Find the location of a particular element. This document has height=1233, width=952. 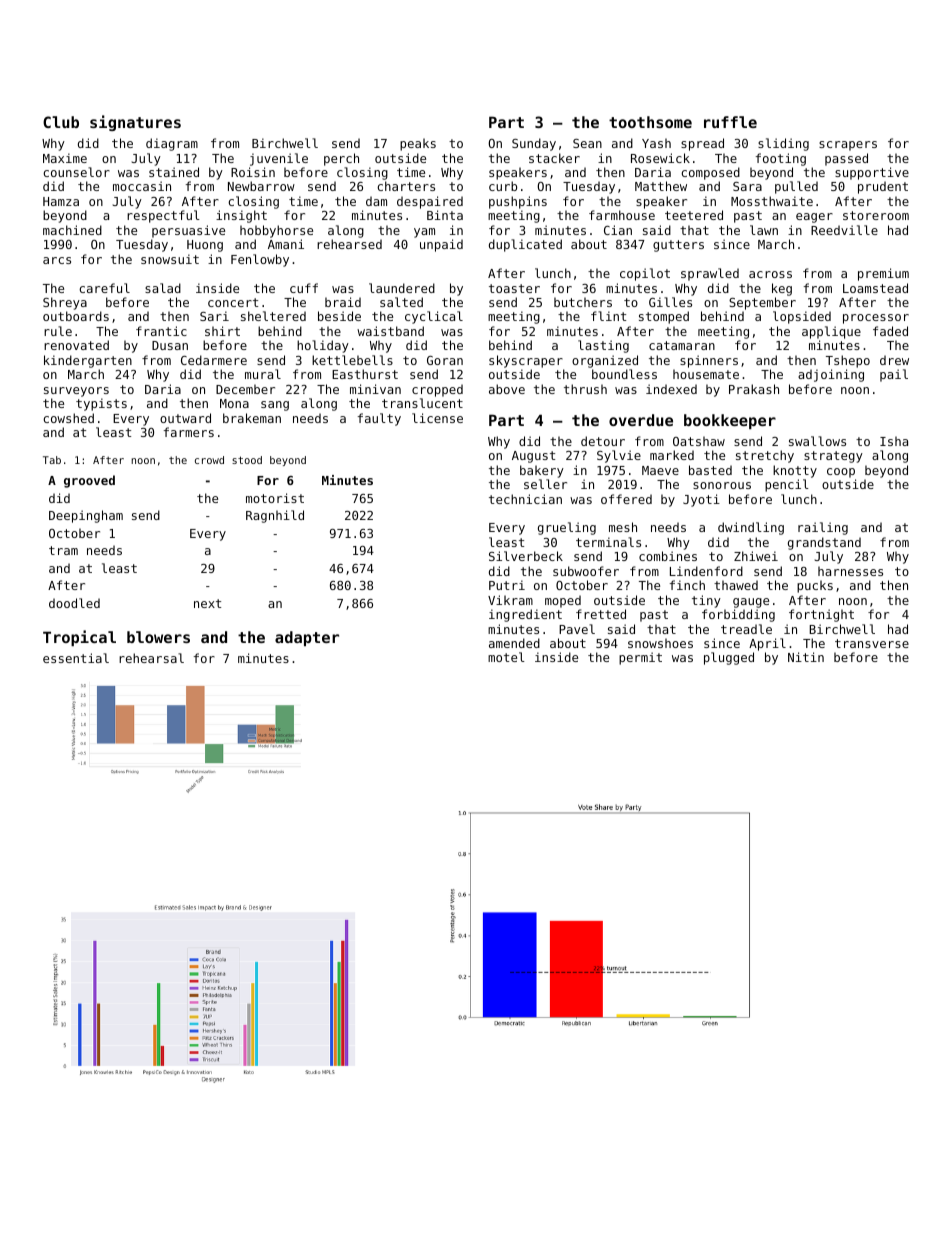

harnesses is located at coordinates (850, 571).
